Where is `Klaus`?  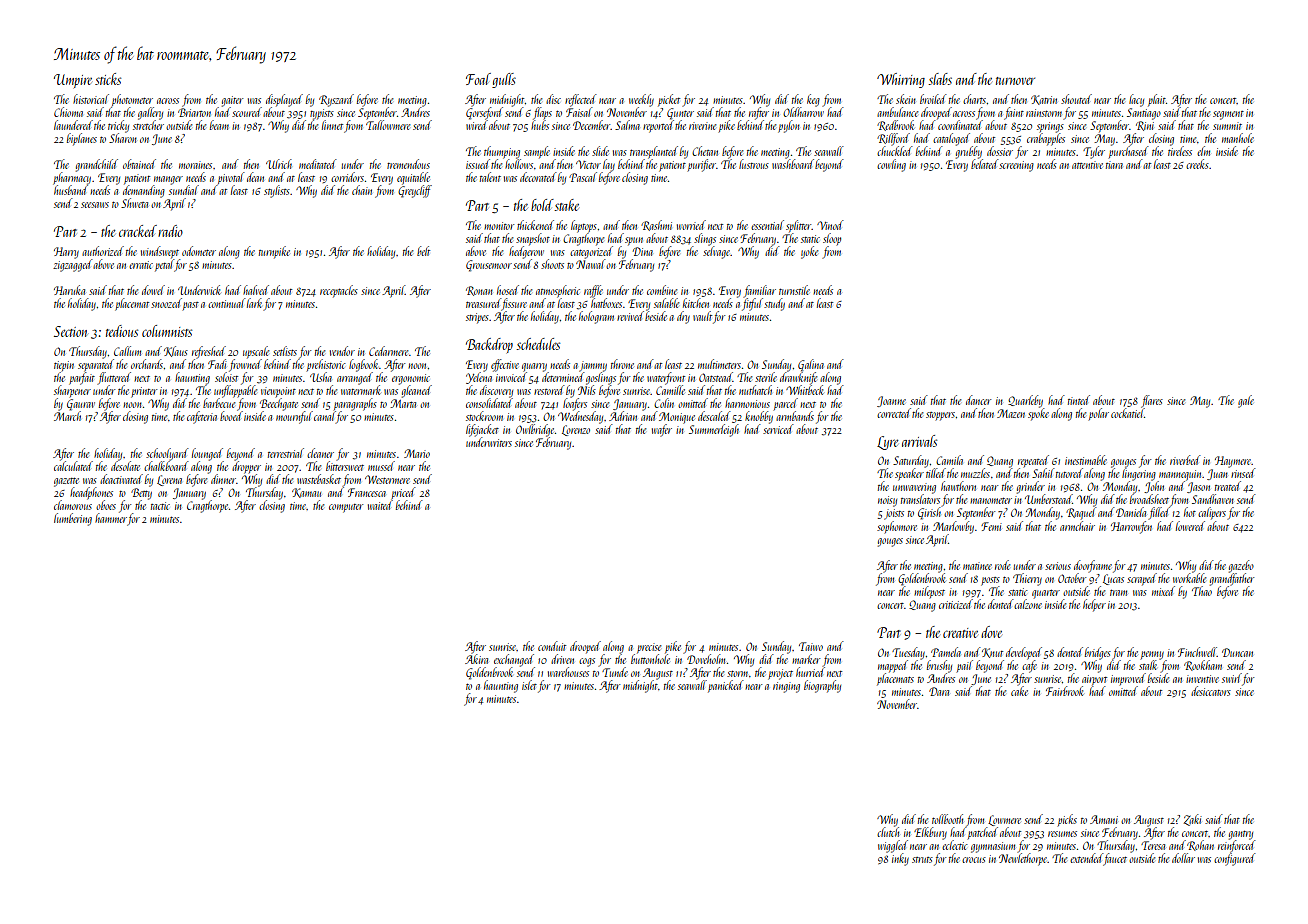 Klaus is located at coordinates (176, 351).
